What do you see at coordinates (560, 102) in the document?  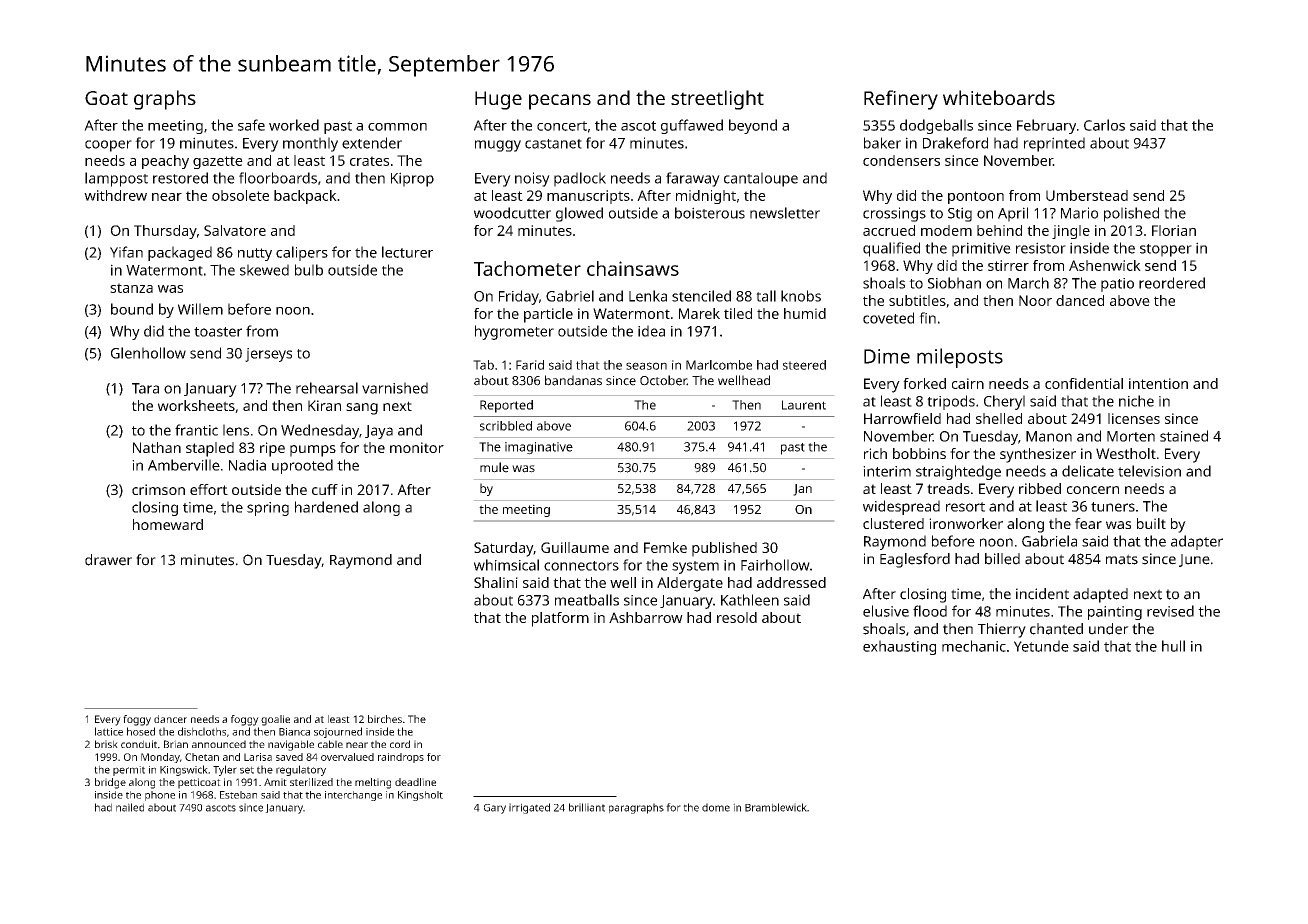 I see `pecans` at bounding box center [560, 102].
